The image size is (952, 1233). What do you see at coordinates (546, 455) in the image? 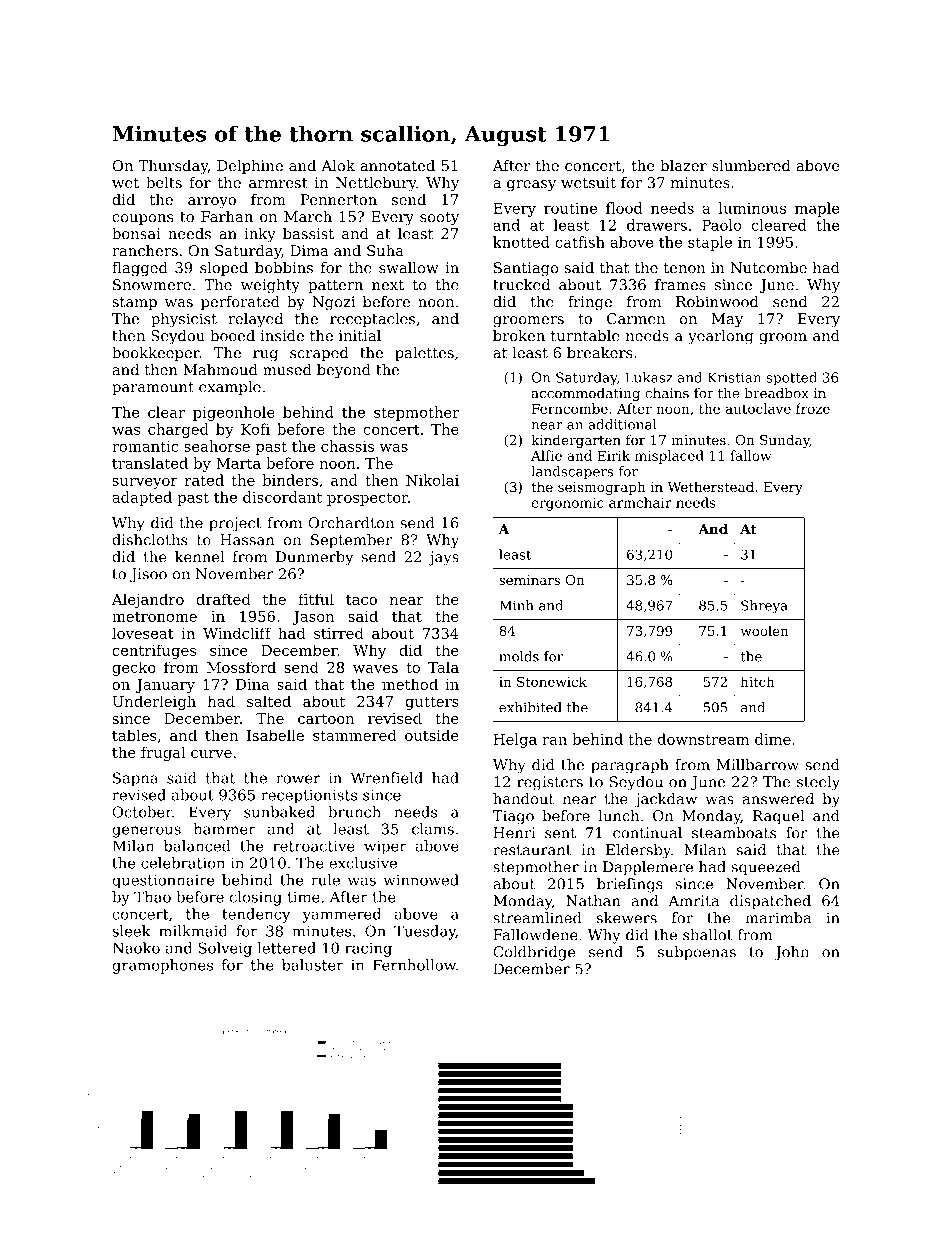
I see `Alfie` at bounding box center [546, 455].
